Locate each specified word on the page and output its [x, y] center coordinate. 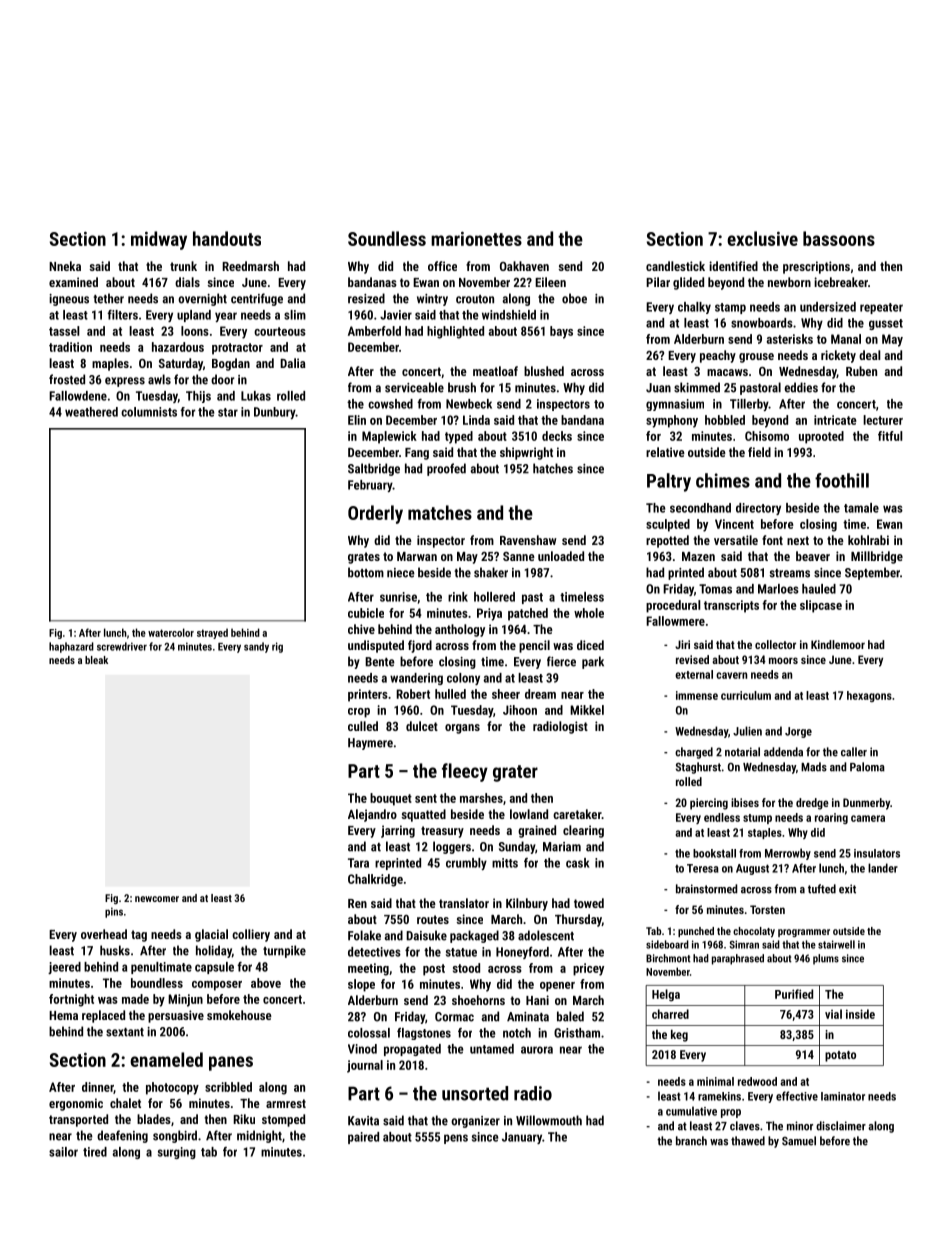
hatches [553, 468]
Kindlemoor [838, 644]
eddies [801, 387]
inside [860, 1014]
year [226, 317]
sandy [256, 647]
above [266, 983]
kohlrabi [868, 540]
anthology [460, 630]
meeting [368, 969]
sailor [63, 1152]
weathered [91, 412]
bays [561, 332]
